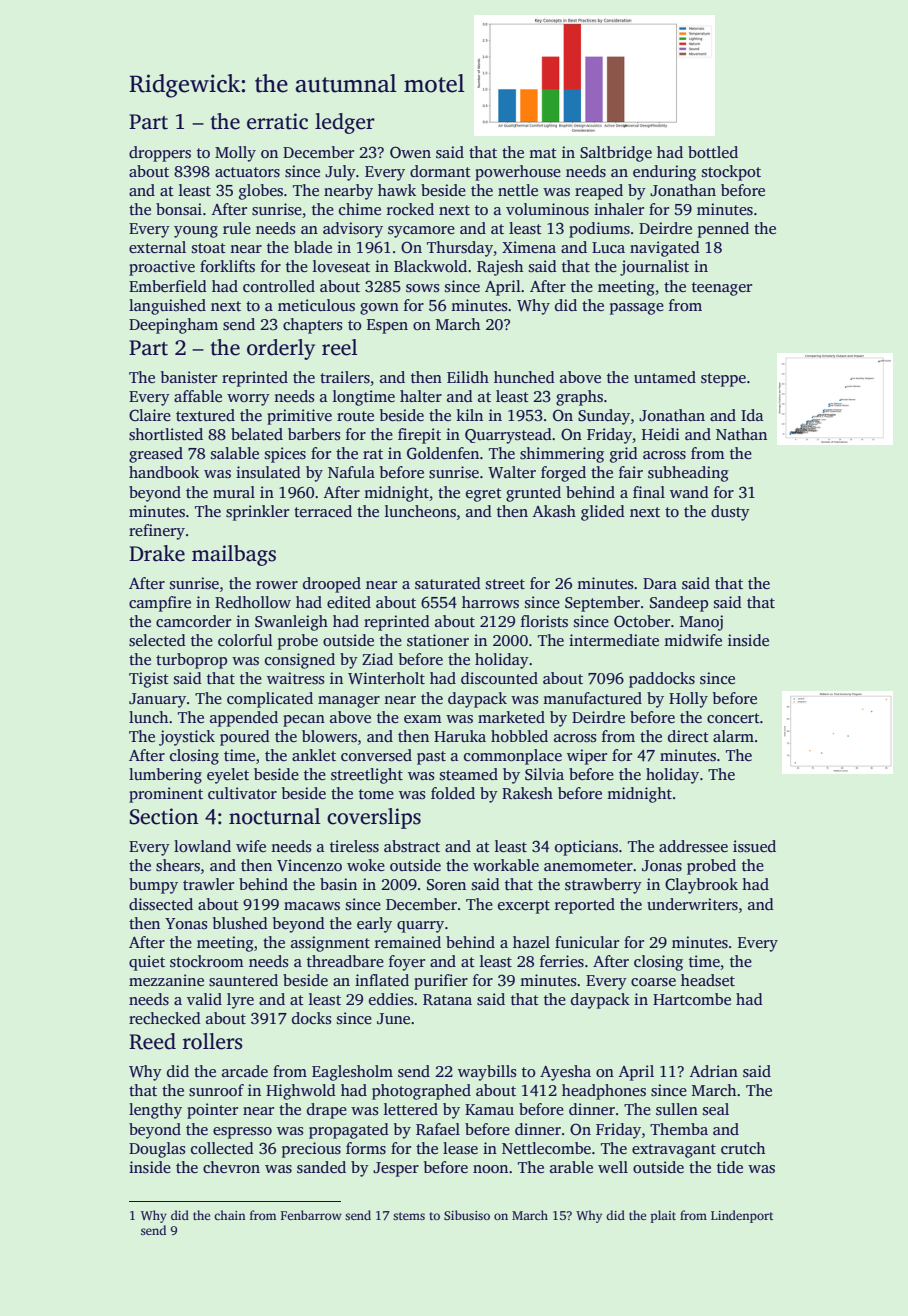 This screenshot has height=1316, width=908. Describe the element at coordinates (722, 289) in the screenshot. I see `teenager` at that location.
